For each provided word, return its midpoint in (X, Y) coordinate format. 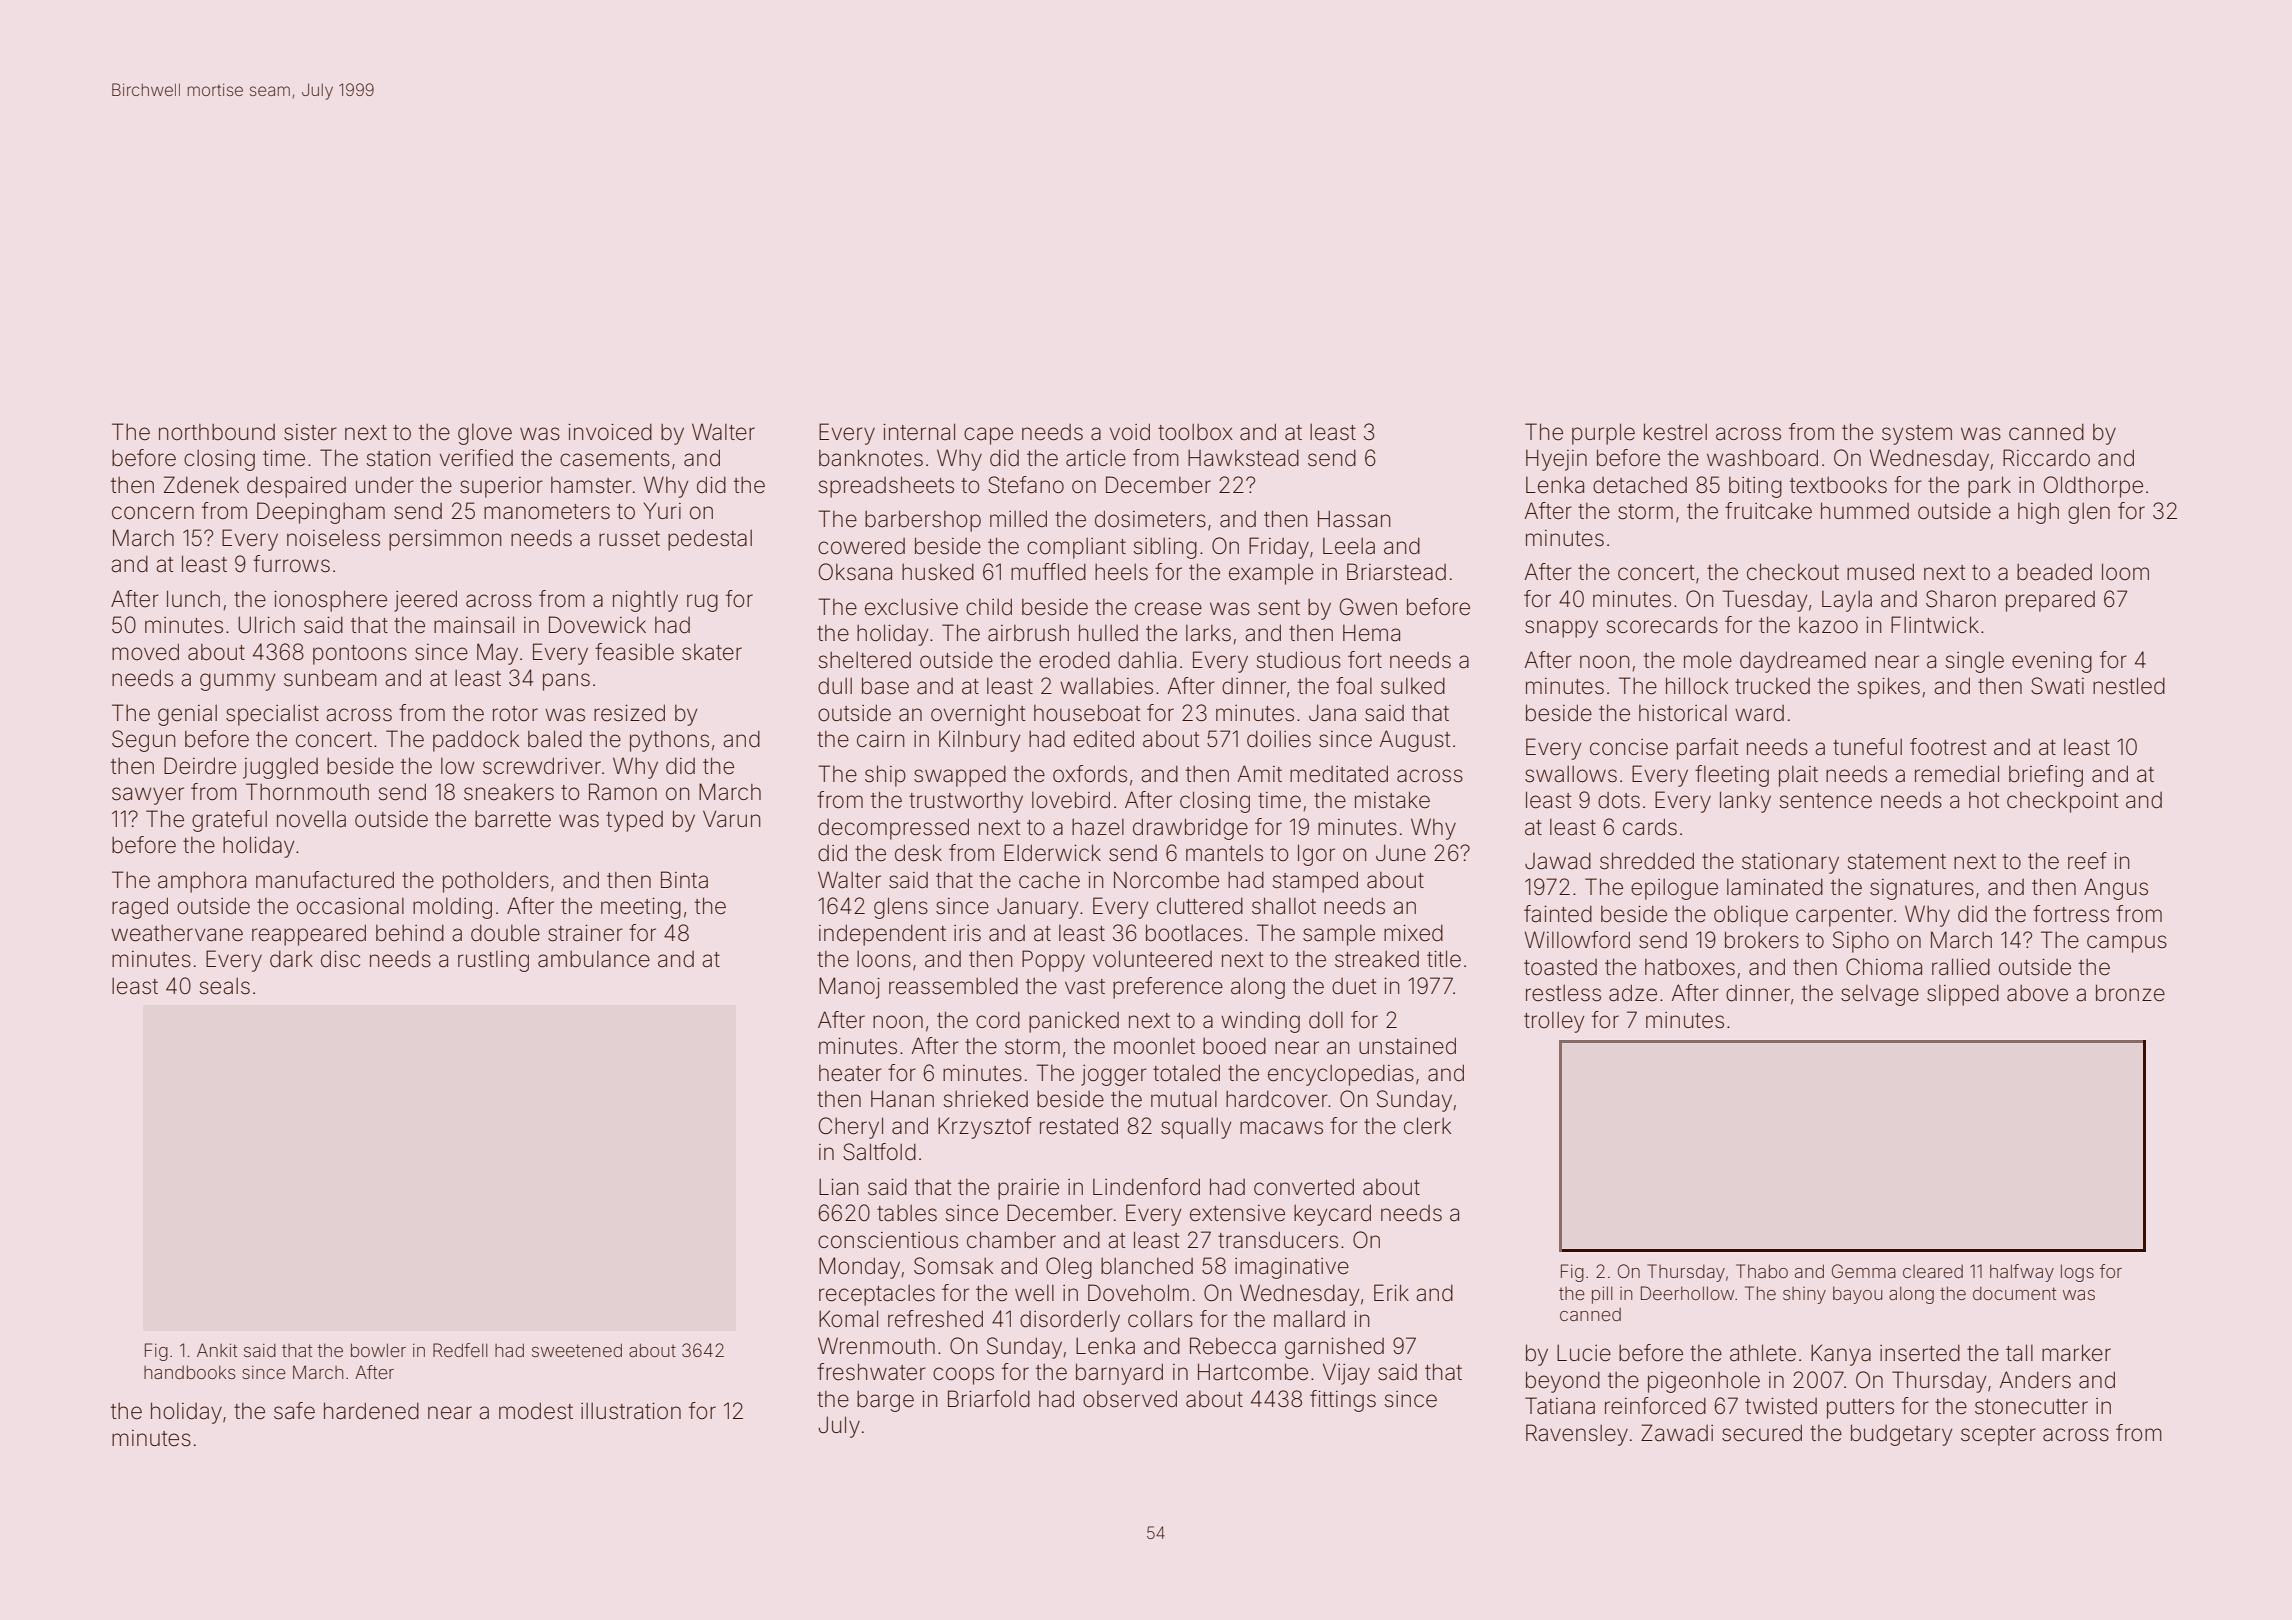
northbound (217, 432)
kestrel (1675, 432)
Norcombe (1166, 880)
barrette (513, 819)
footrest (1948, 747)
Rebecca (1233, 1346)
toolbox (1195, 432)
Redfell (460, 1350)
